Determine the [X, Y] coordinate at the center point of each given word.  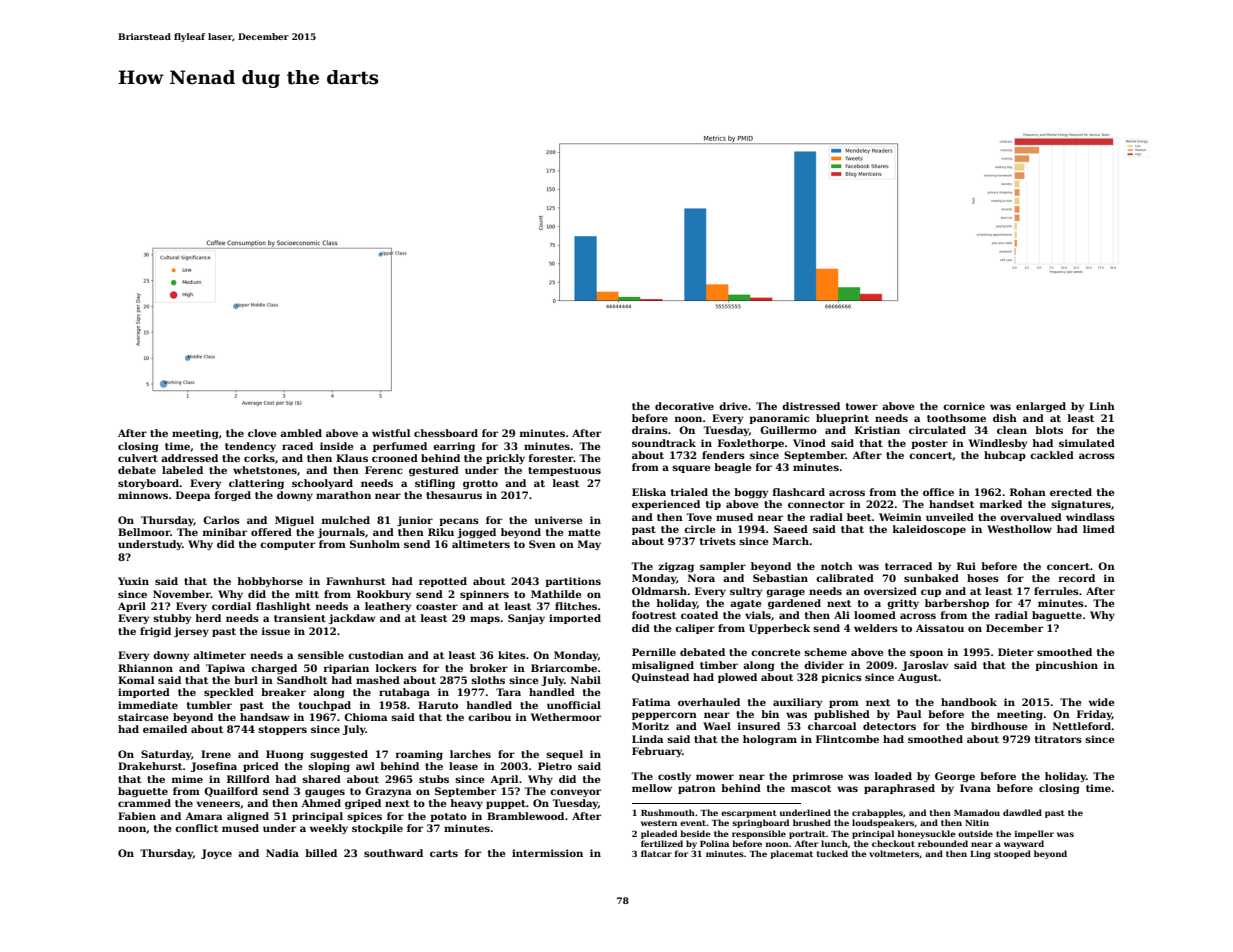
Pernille [654, 652]
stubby [172, 619]
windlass [1090, 517]
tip [713, 505]
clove [262, 433]
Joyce [216, 854]
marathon [343, 495]
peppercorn [664, 716]
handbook [969, 702]
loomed [875, 615]
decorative [684, 406]
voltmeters [894, 854]
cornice [964, 406]
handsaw [265, 717]
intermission [547, 853]
